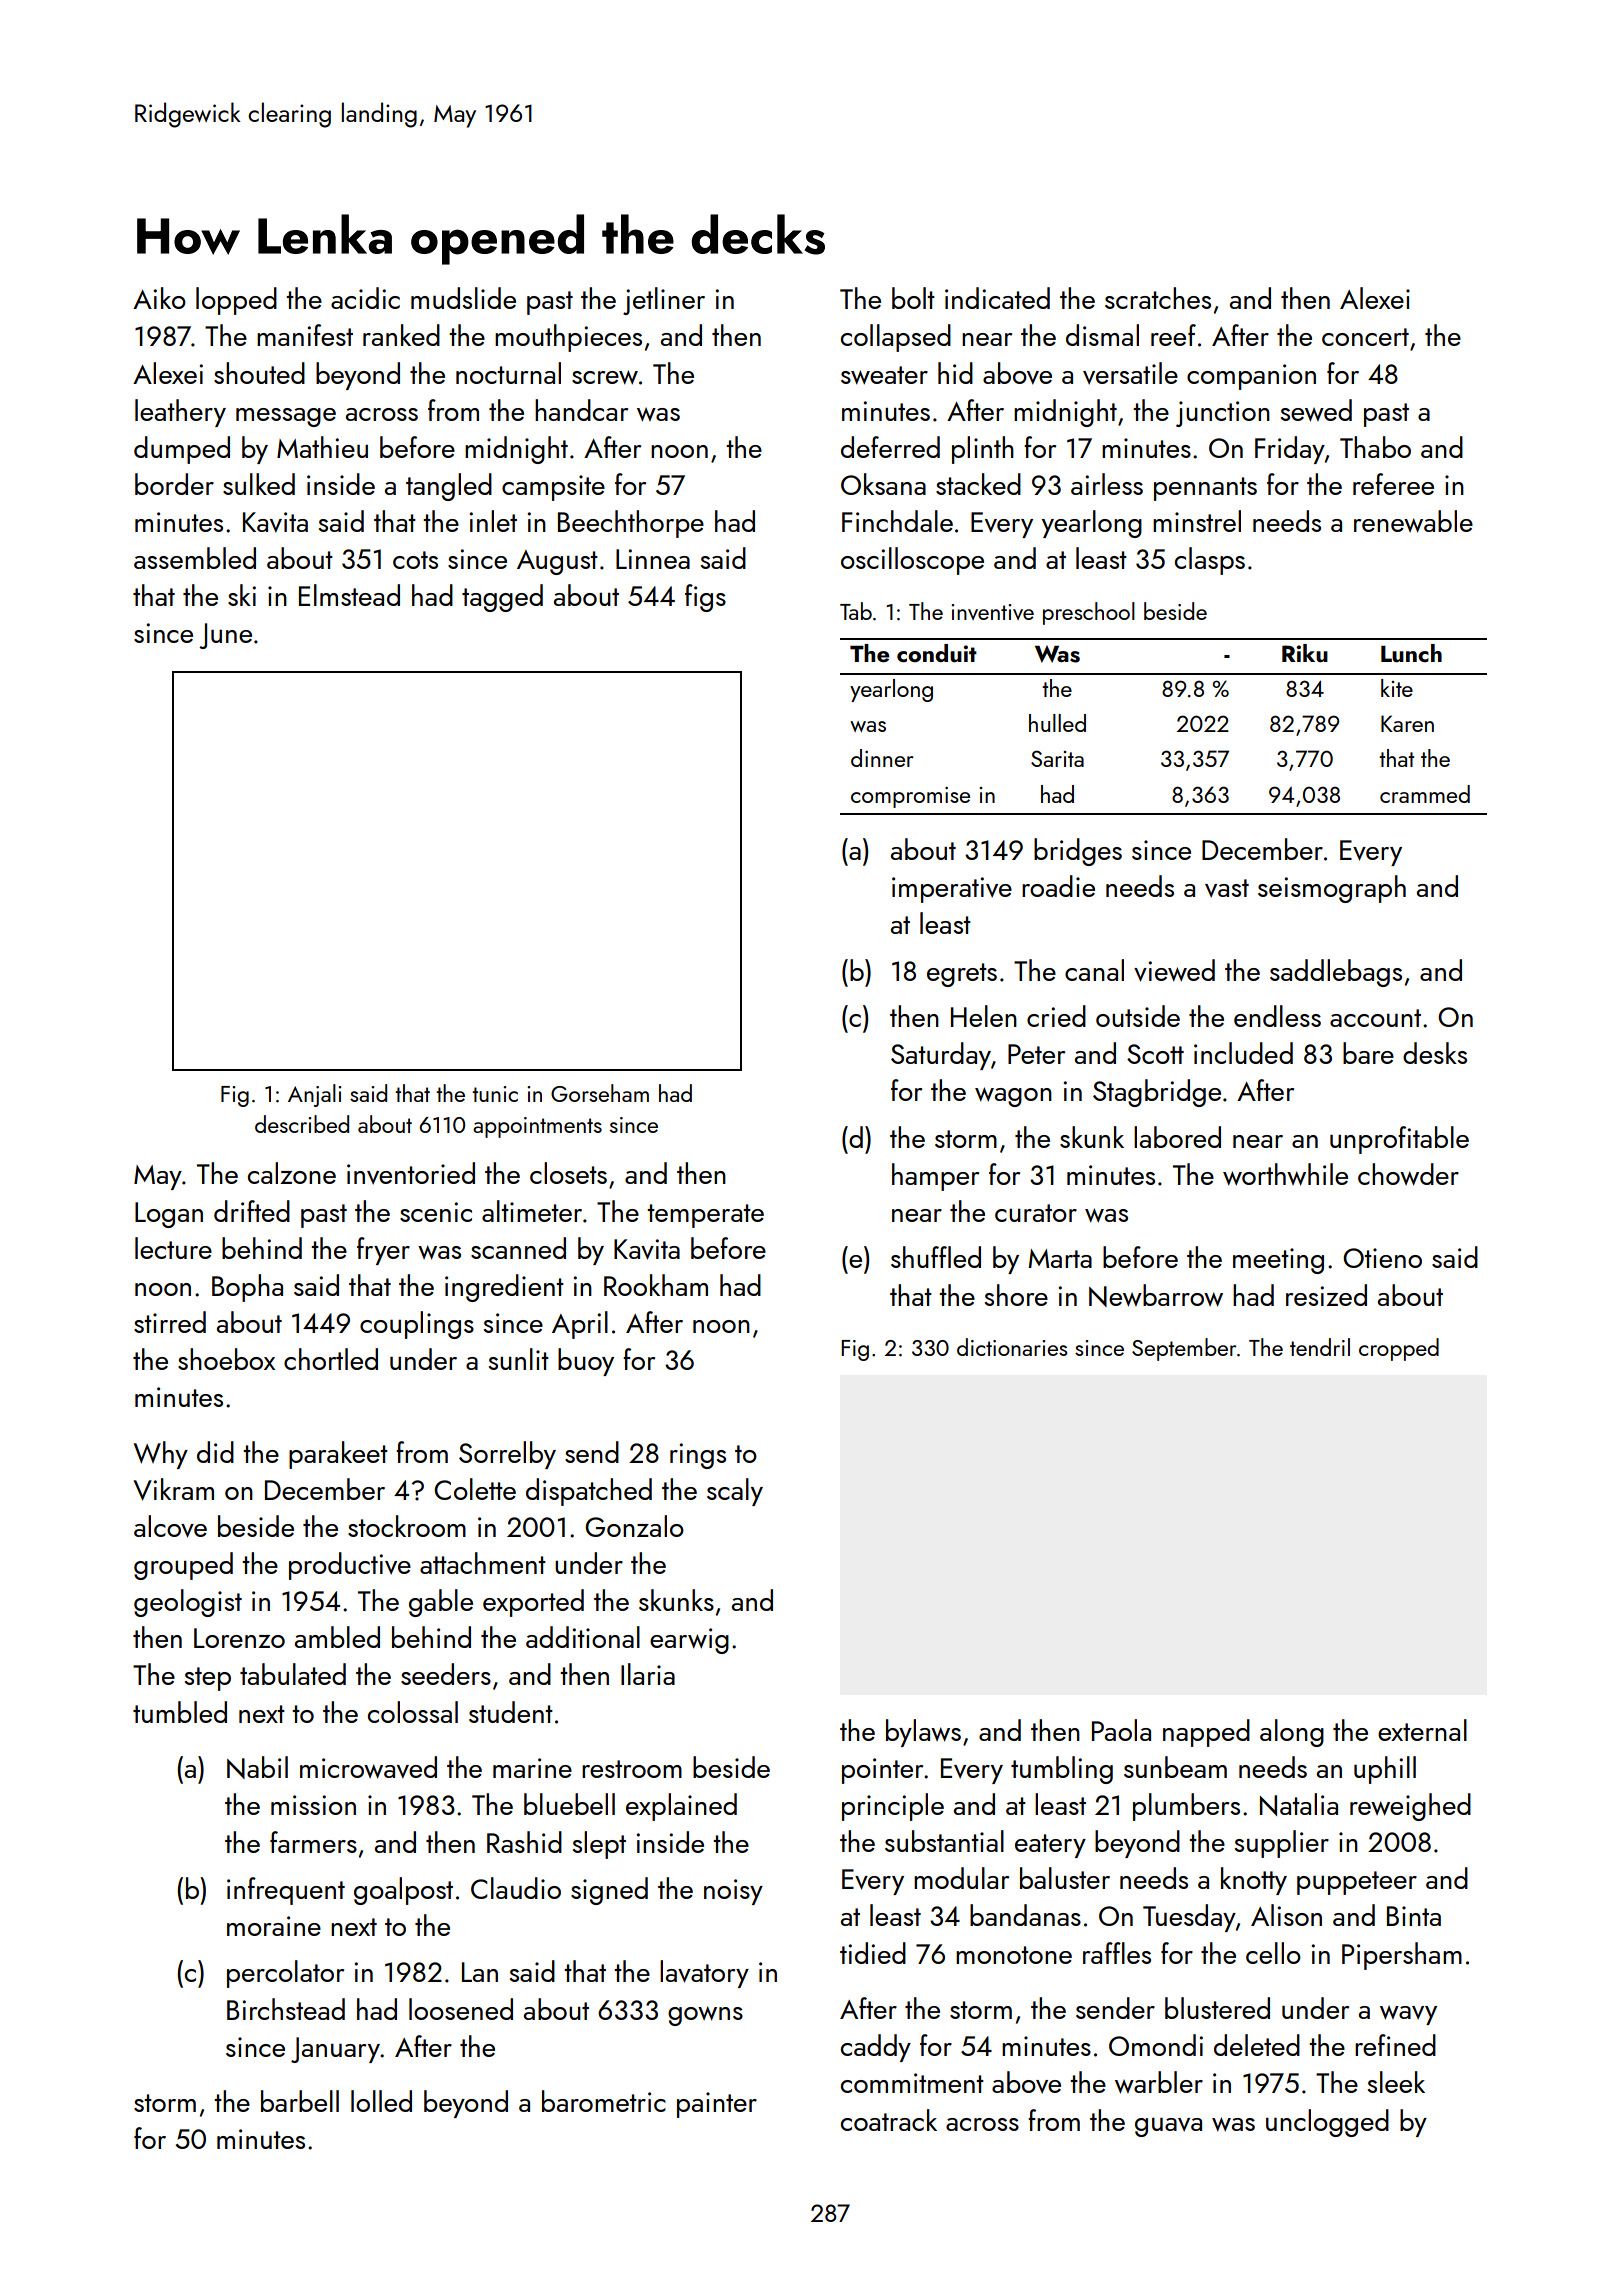 This page has width=1620, height=2292. I want to click on barbell, so click(300, 2101).
